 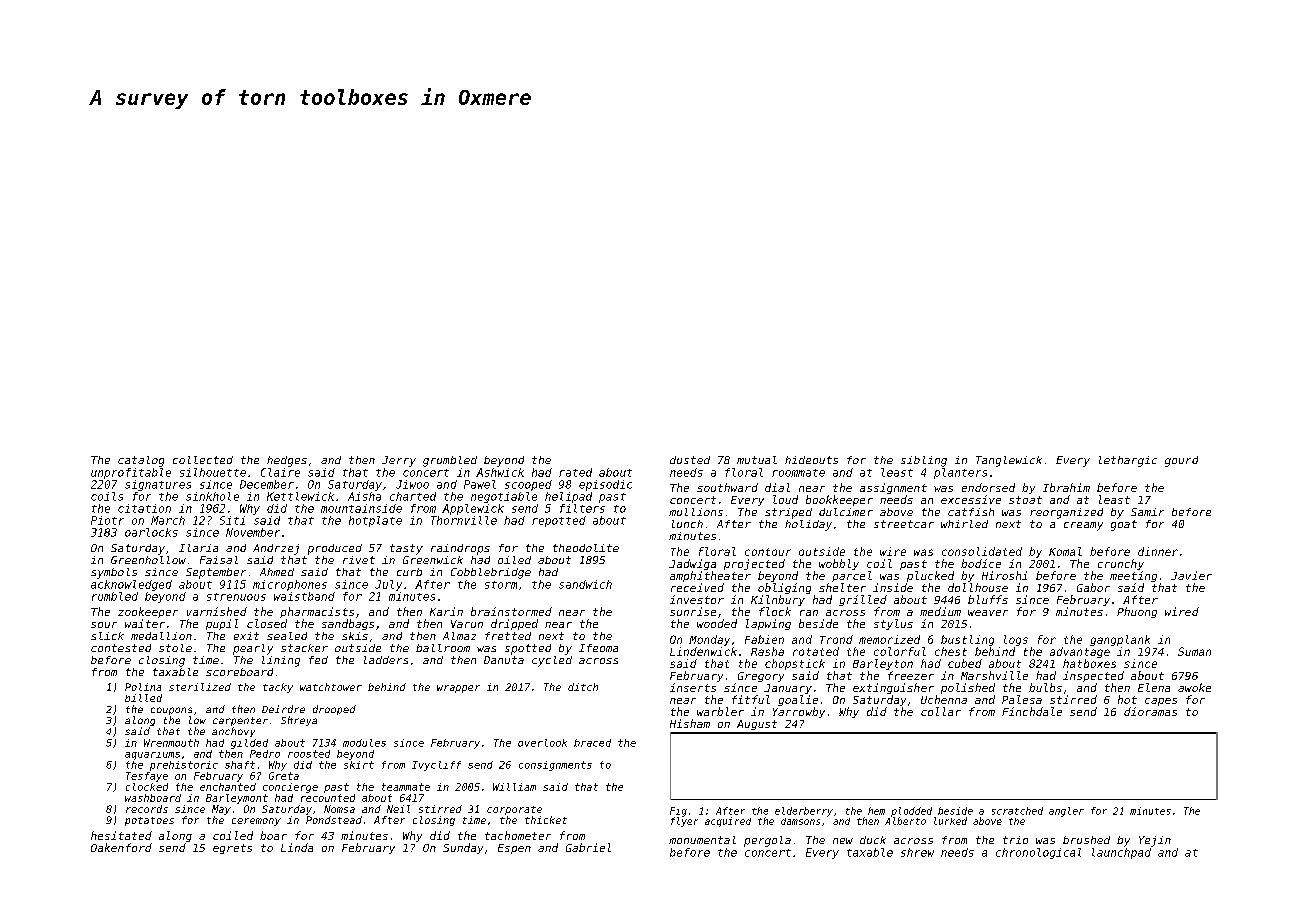 I want to click on Gabriel, so click(x=588, y=847).
